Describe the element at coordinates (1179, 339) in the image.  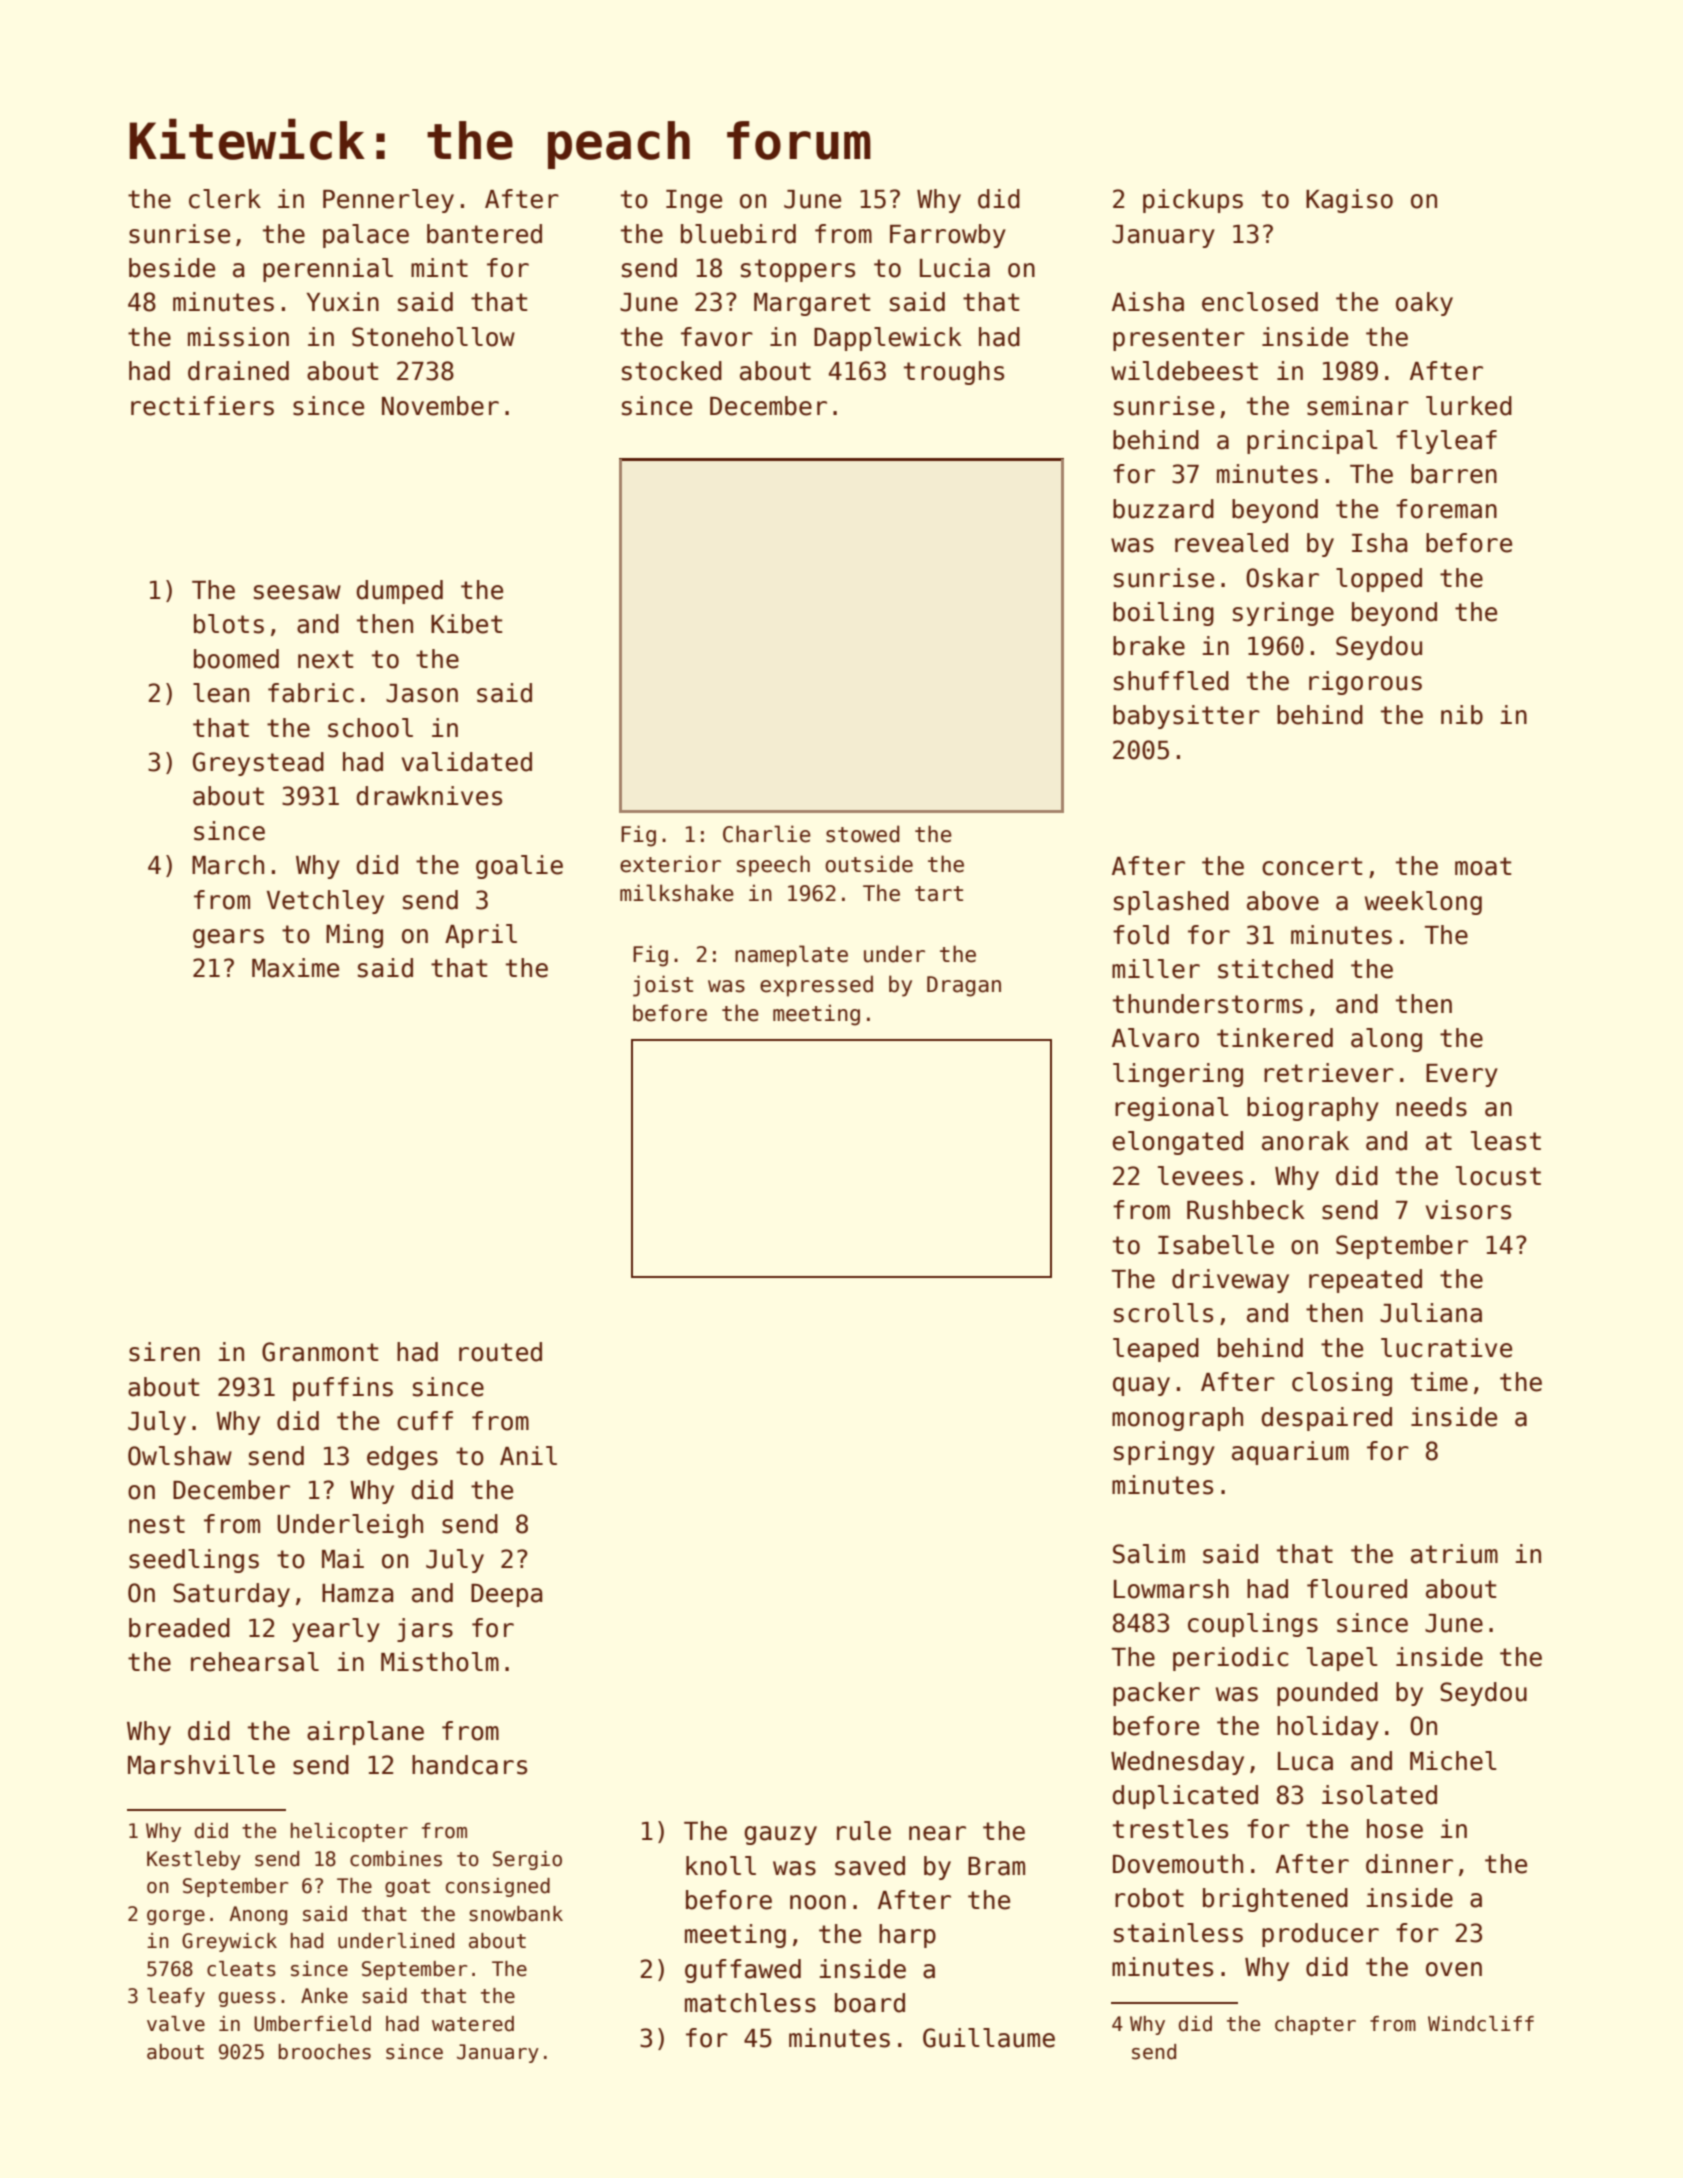
I see `presenter` at that location.
